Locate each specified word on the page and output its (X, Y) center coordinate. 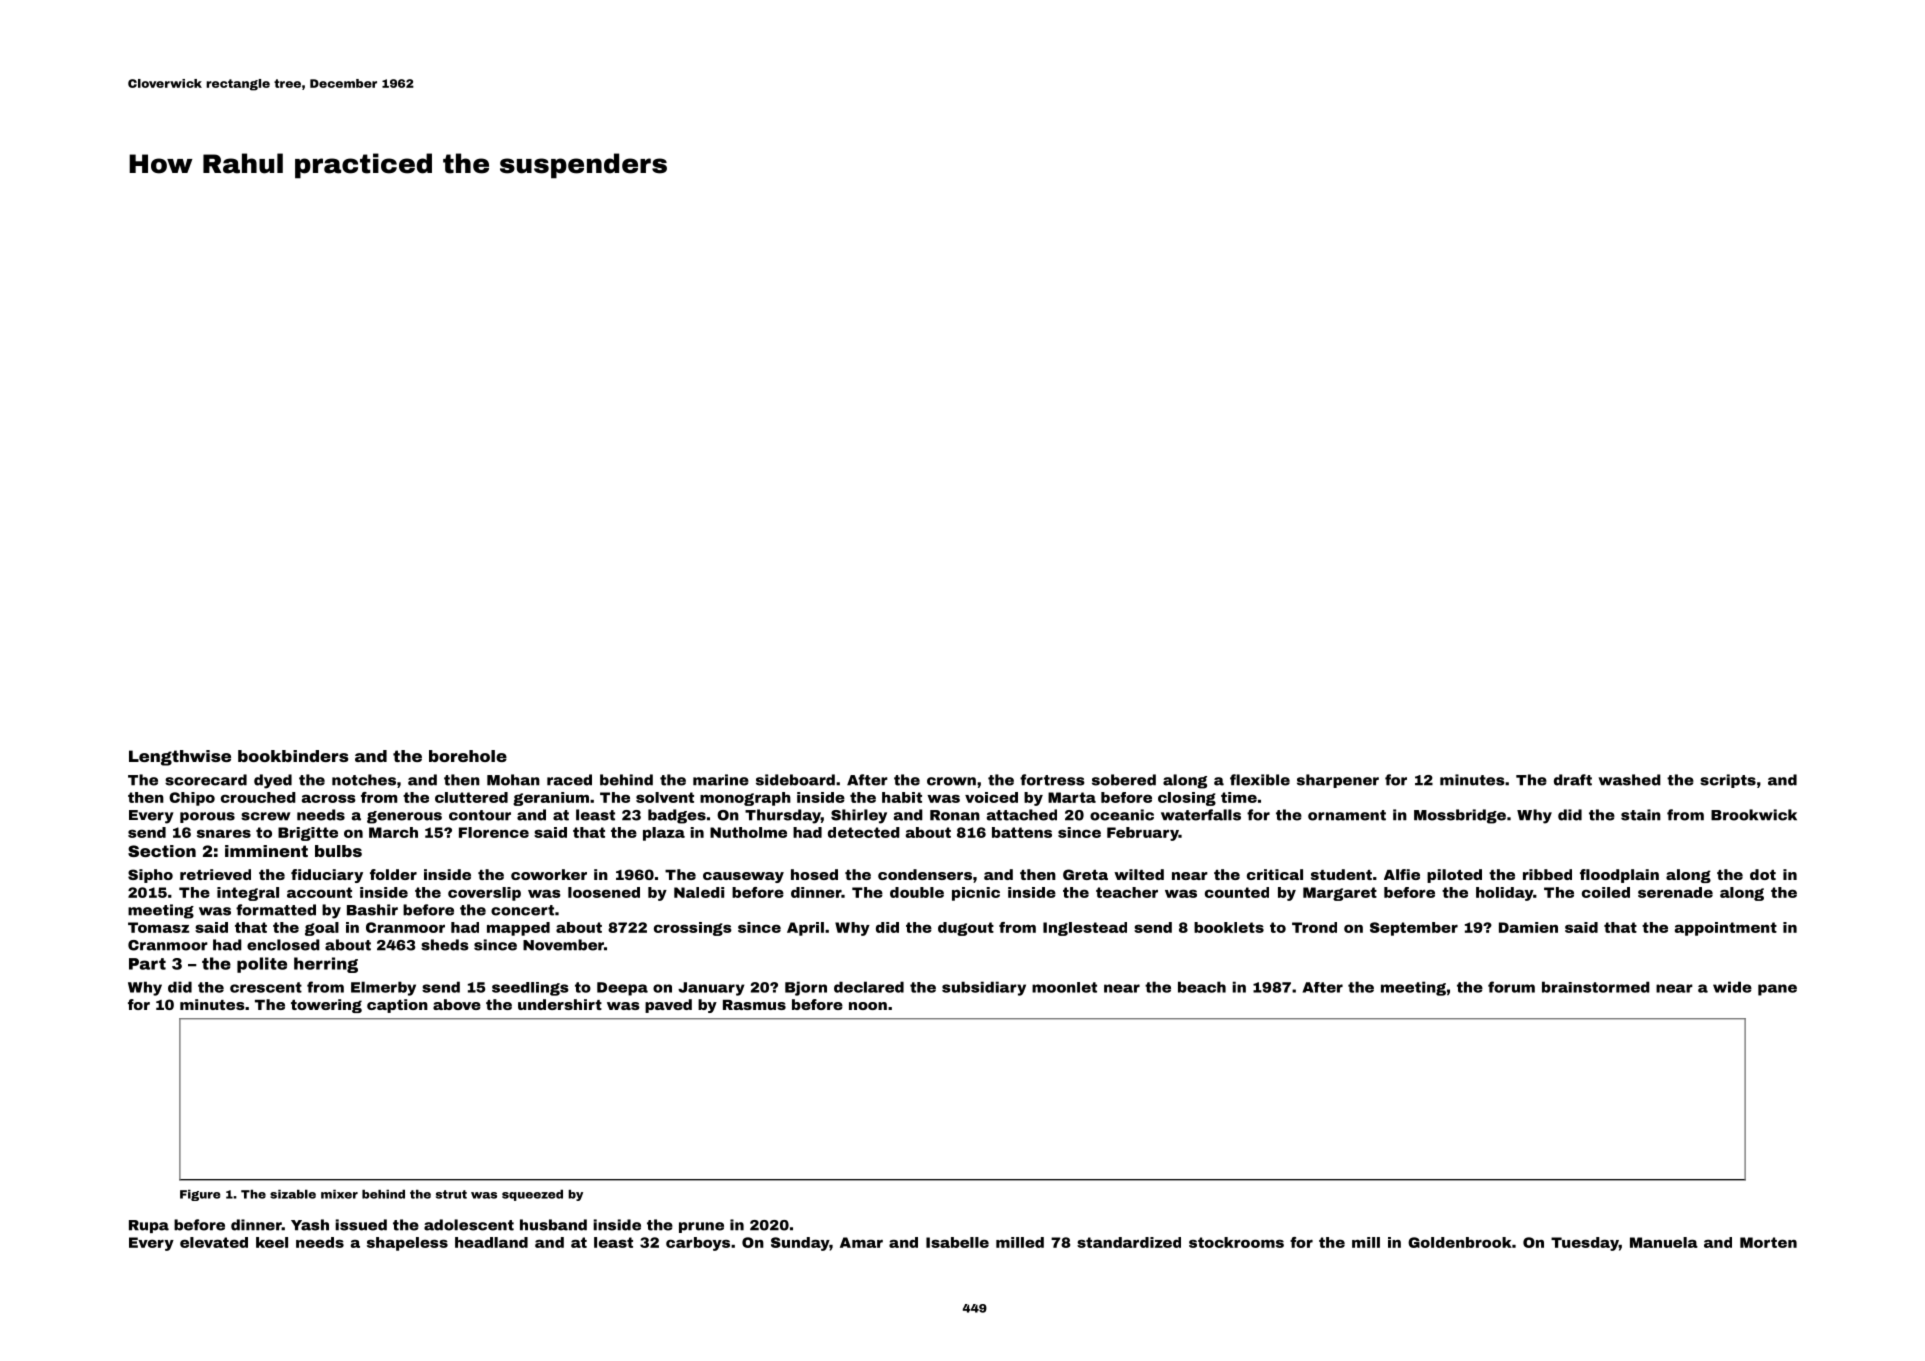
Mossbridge (1460, 816)
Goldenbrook (1460, 1242)
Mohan (513, 780)
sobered (1124, 780)
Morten (1768, 1242)
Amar (861, 1242)
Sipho (150, 876)
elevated (214, 1242)
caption (397, 1006)
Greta (1085, 874)
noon (868, 1006)
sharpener (1338, 781)
